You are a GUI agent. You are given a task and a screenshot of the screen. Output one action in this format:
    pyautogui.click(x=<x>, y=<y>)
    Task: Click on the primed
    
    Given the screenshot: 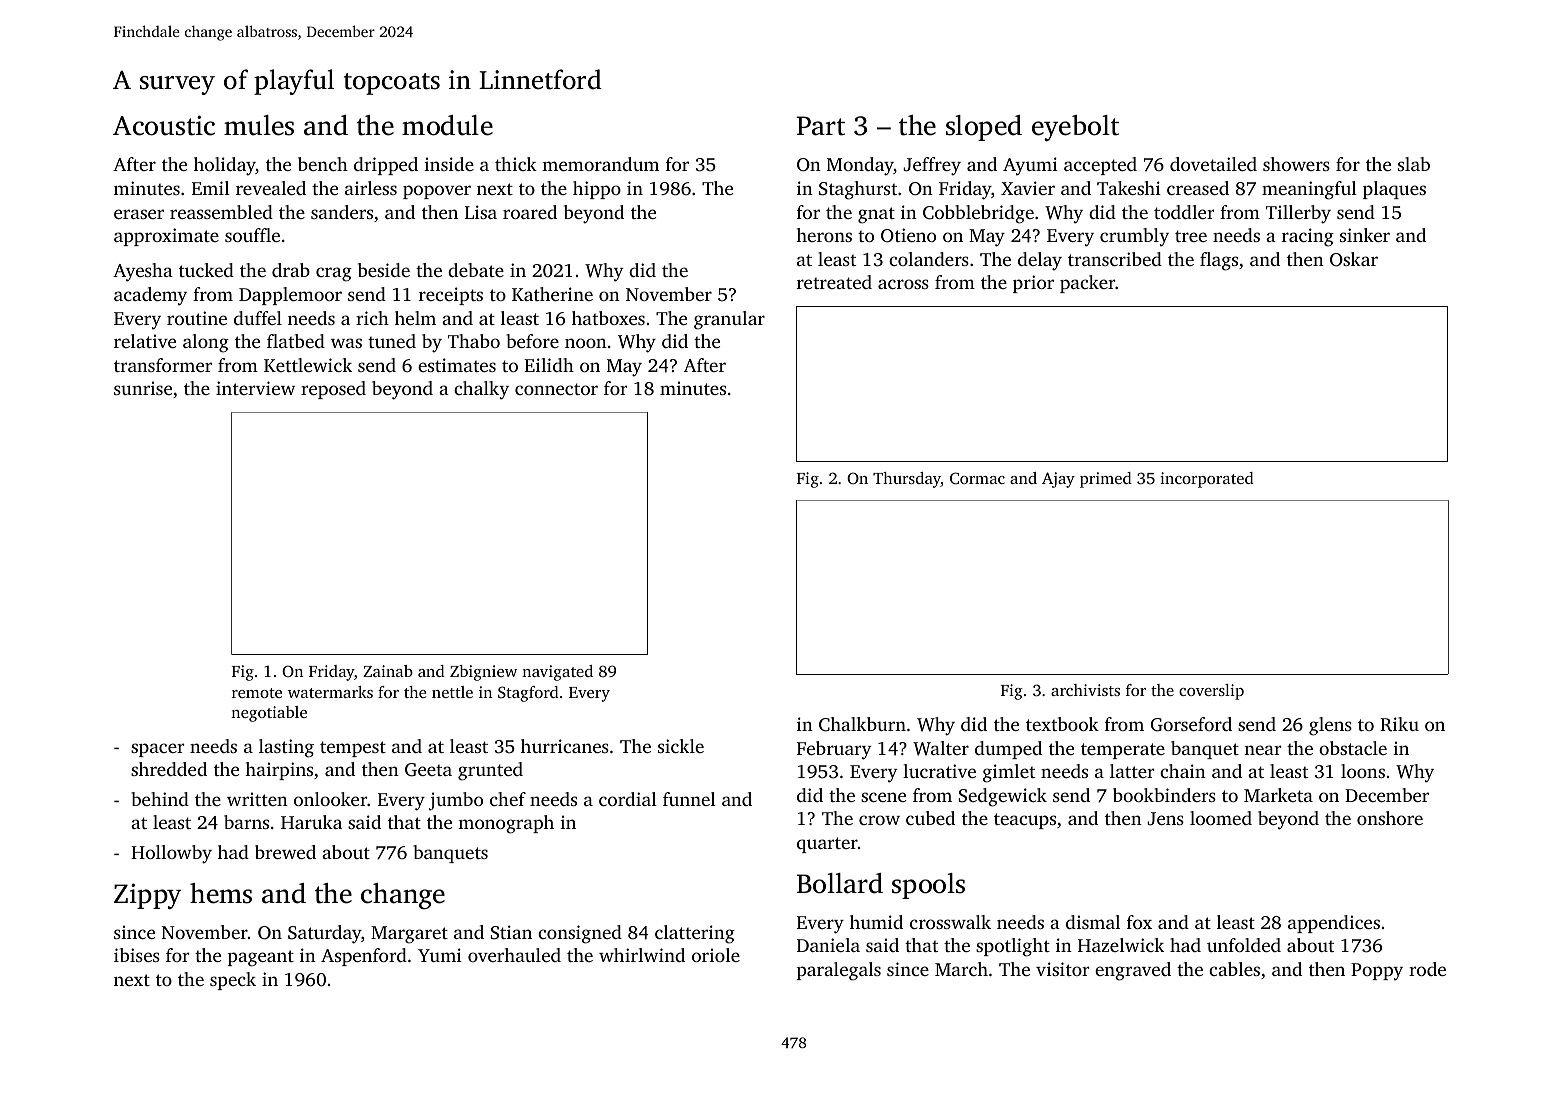 What is the action you would take?
    pyautogui.click(x=1106, y=480)
